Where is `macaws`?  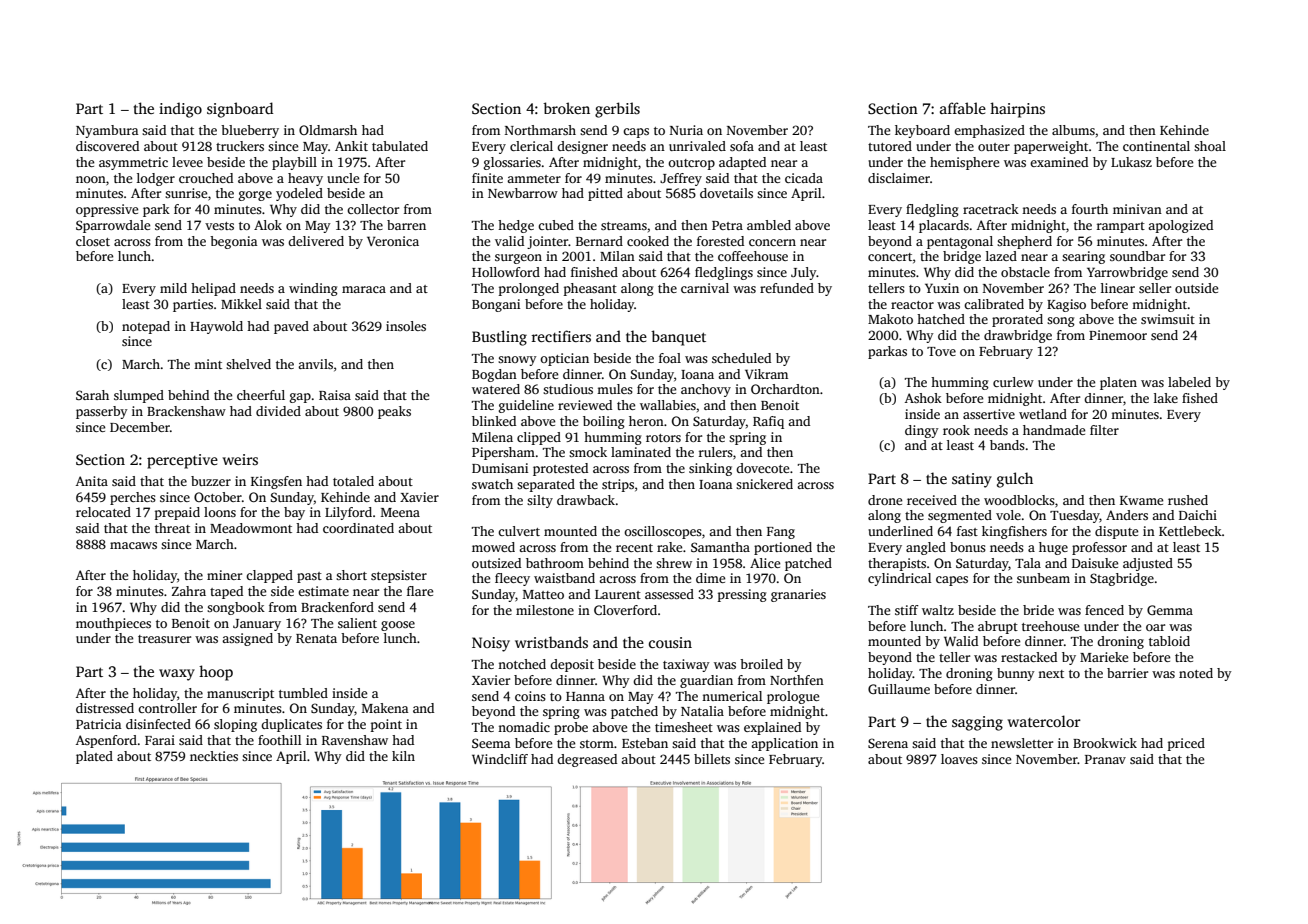
macaws is located at coordinates (133, 545).
